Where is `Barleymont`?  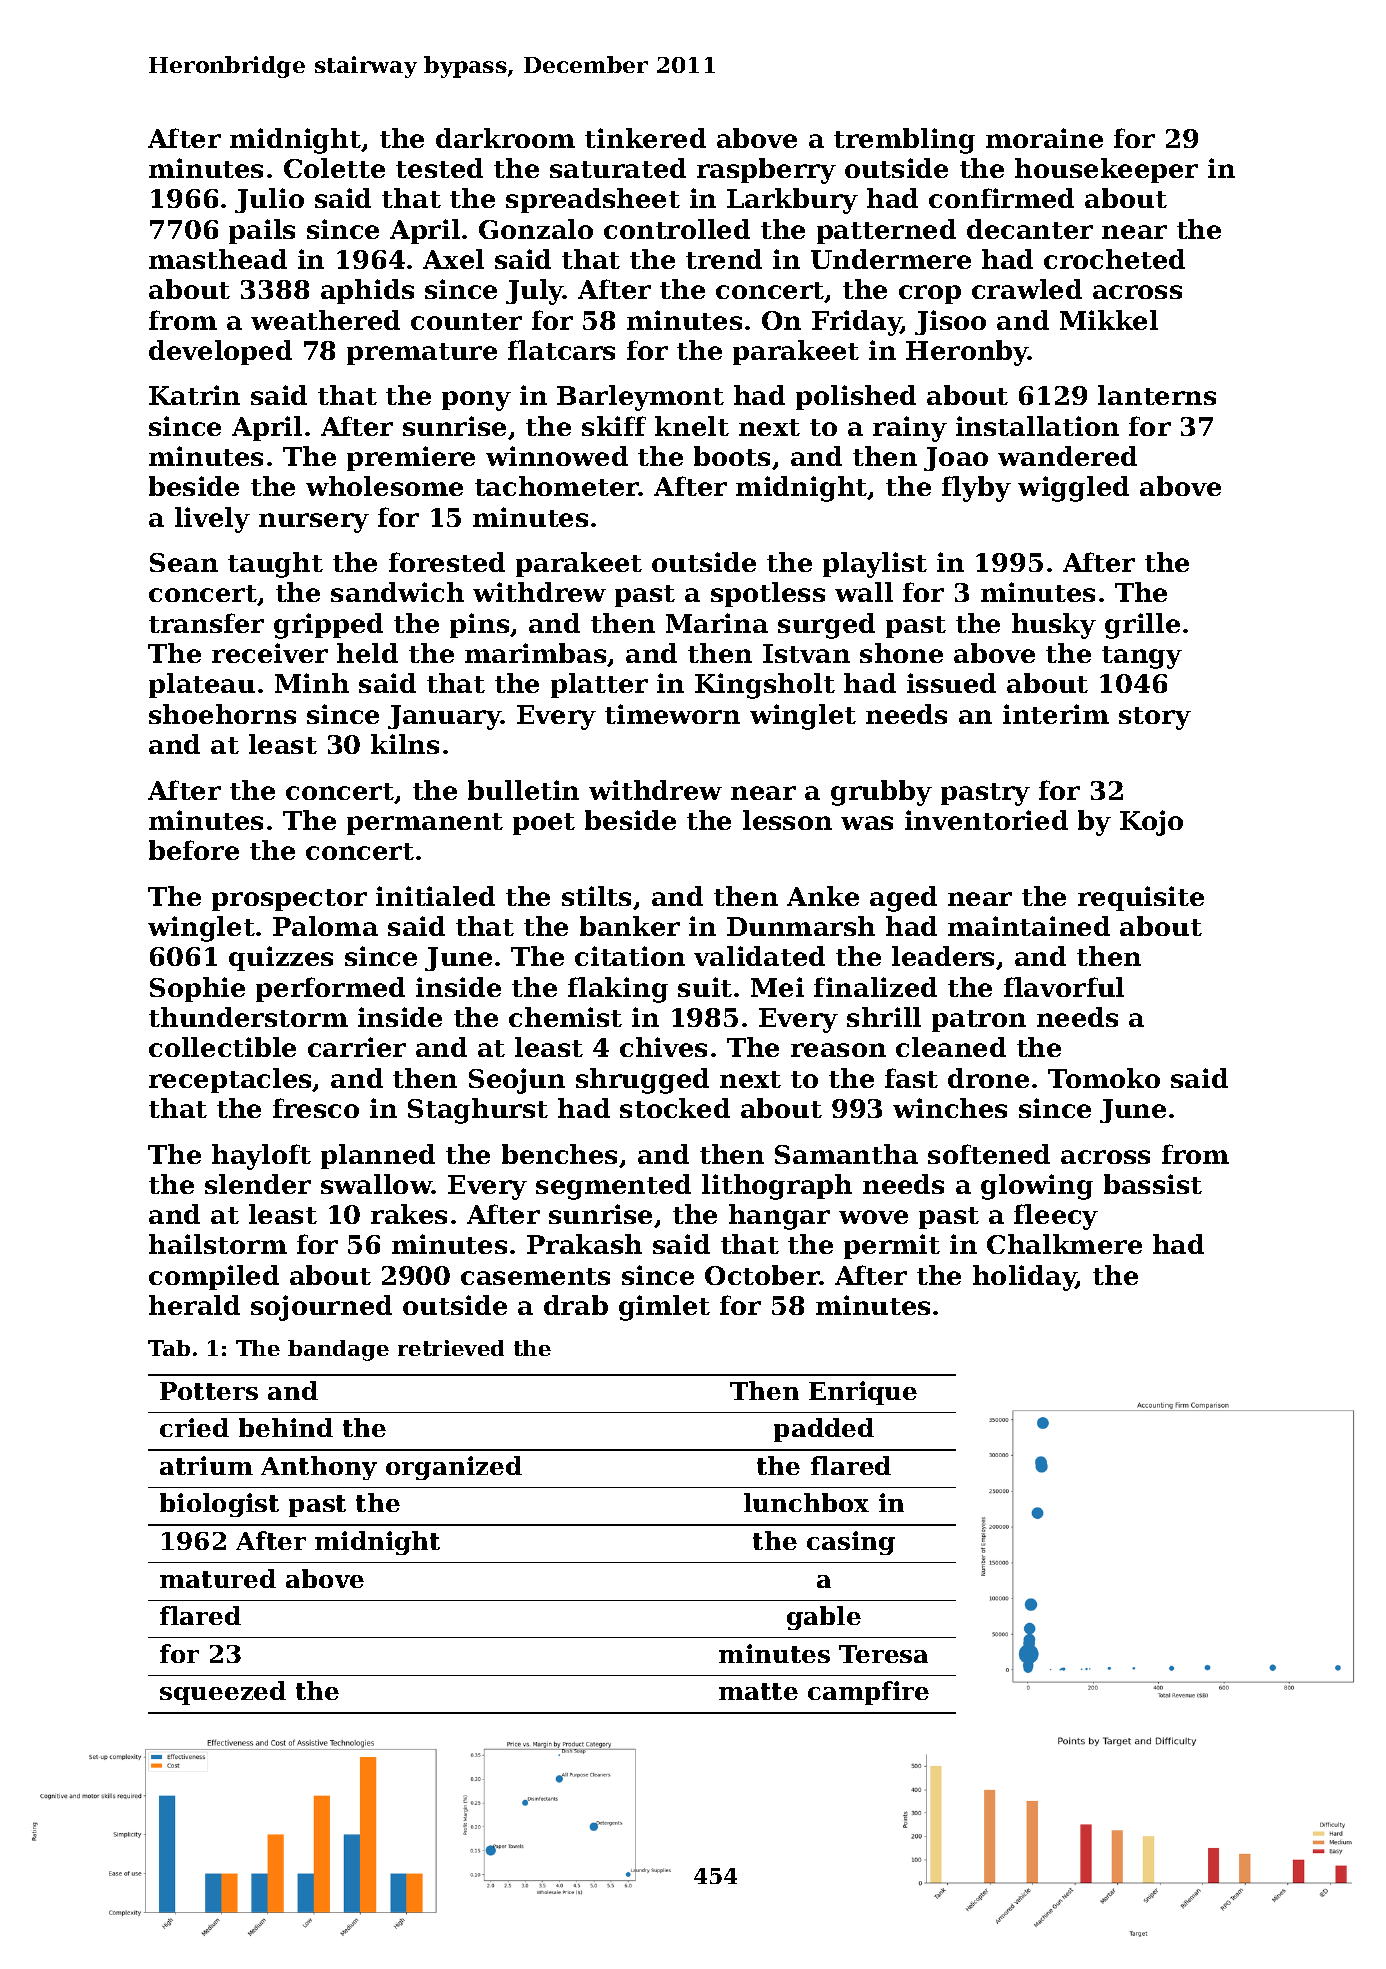
Barleymont is located at coordinates (640, 398).
